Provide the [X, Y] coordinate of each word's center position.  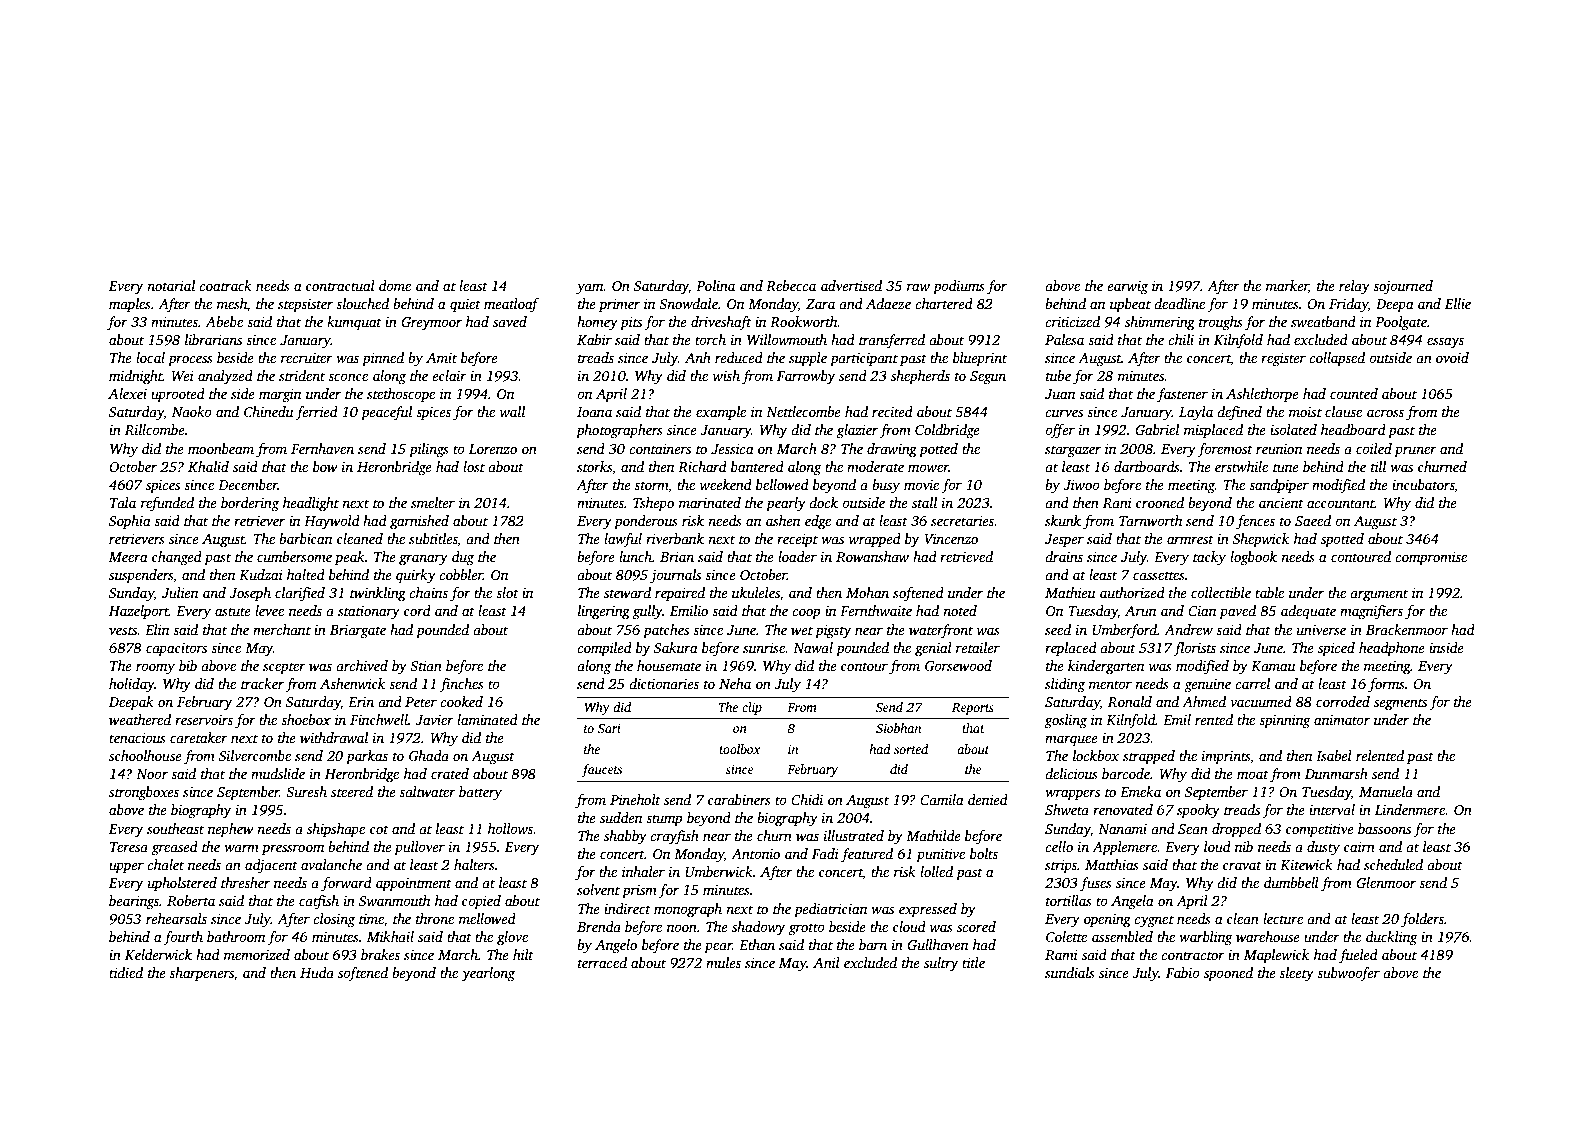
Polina [715, 285]
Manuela [1386, 791]
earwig [1127, 288]
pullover [419, 848]
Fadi [825, 853]
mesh [232, 303]
